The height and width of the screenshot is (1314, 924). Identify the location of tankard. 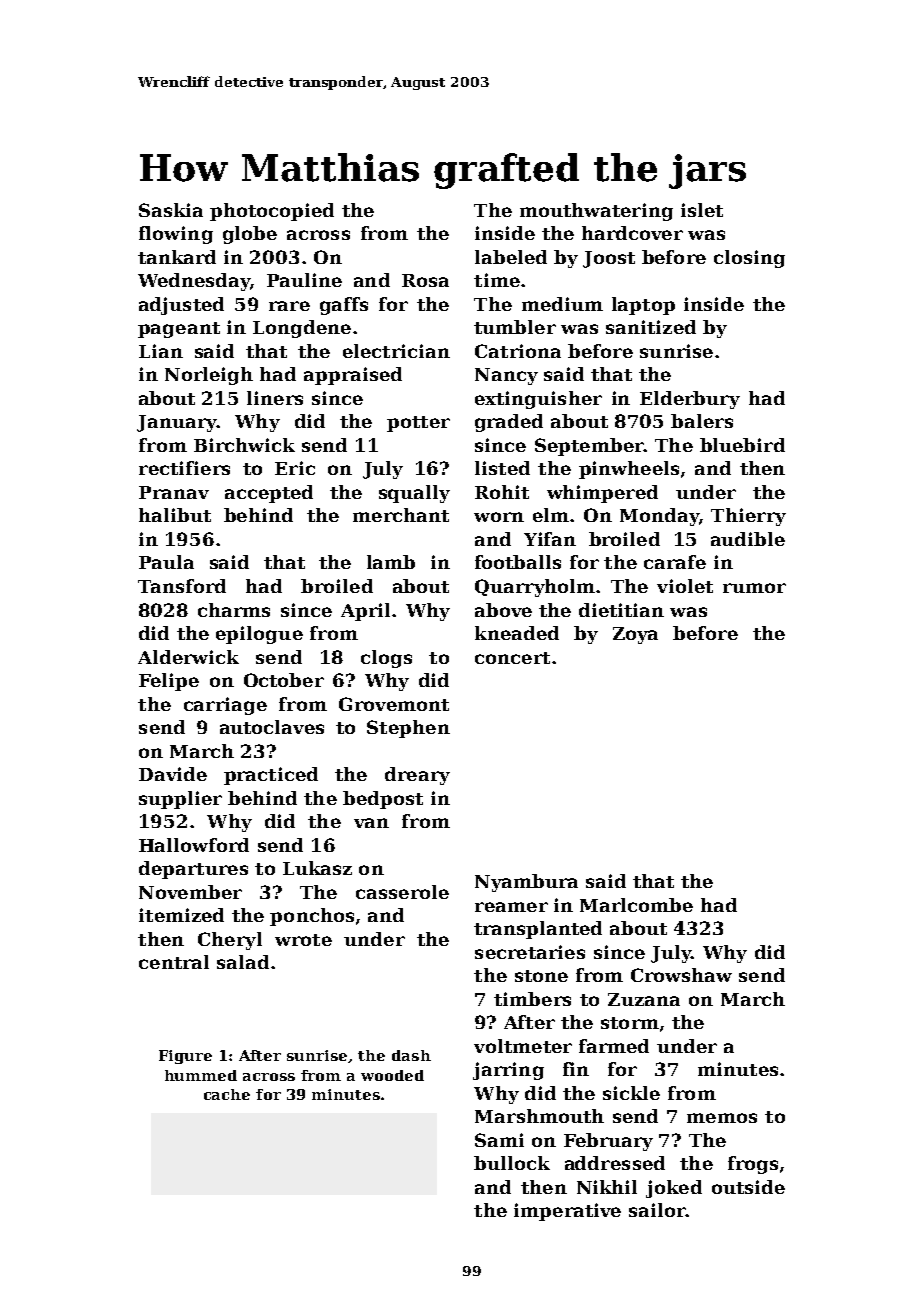
(177, 257).
